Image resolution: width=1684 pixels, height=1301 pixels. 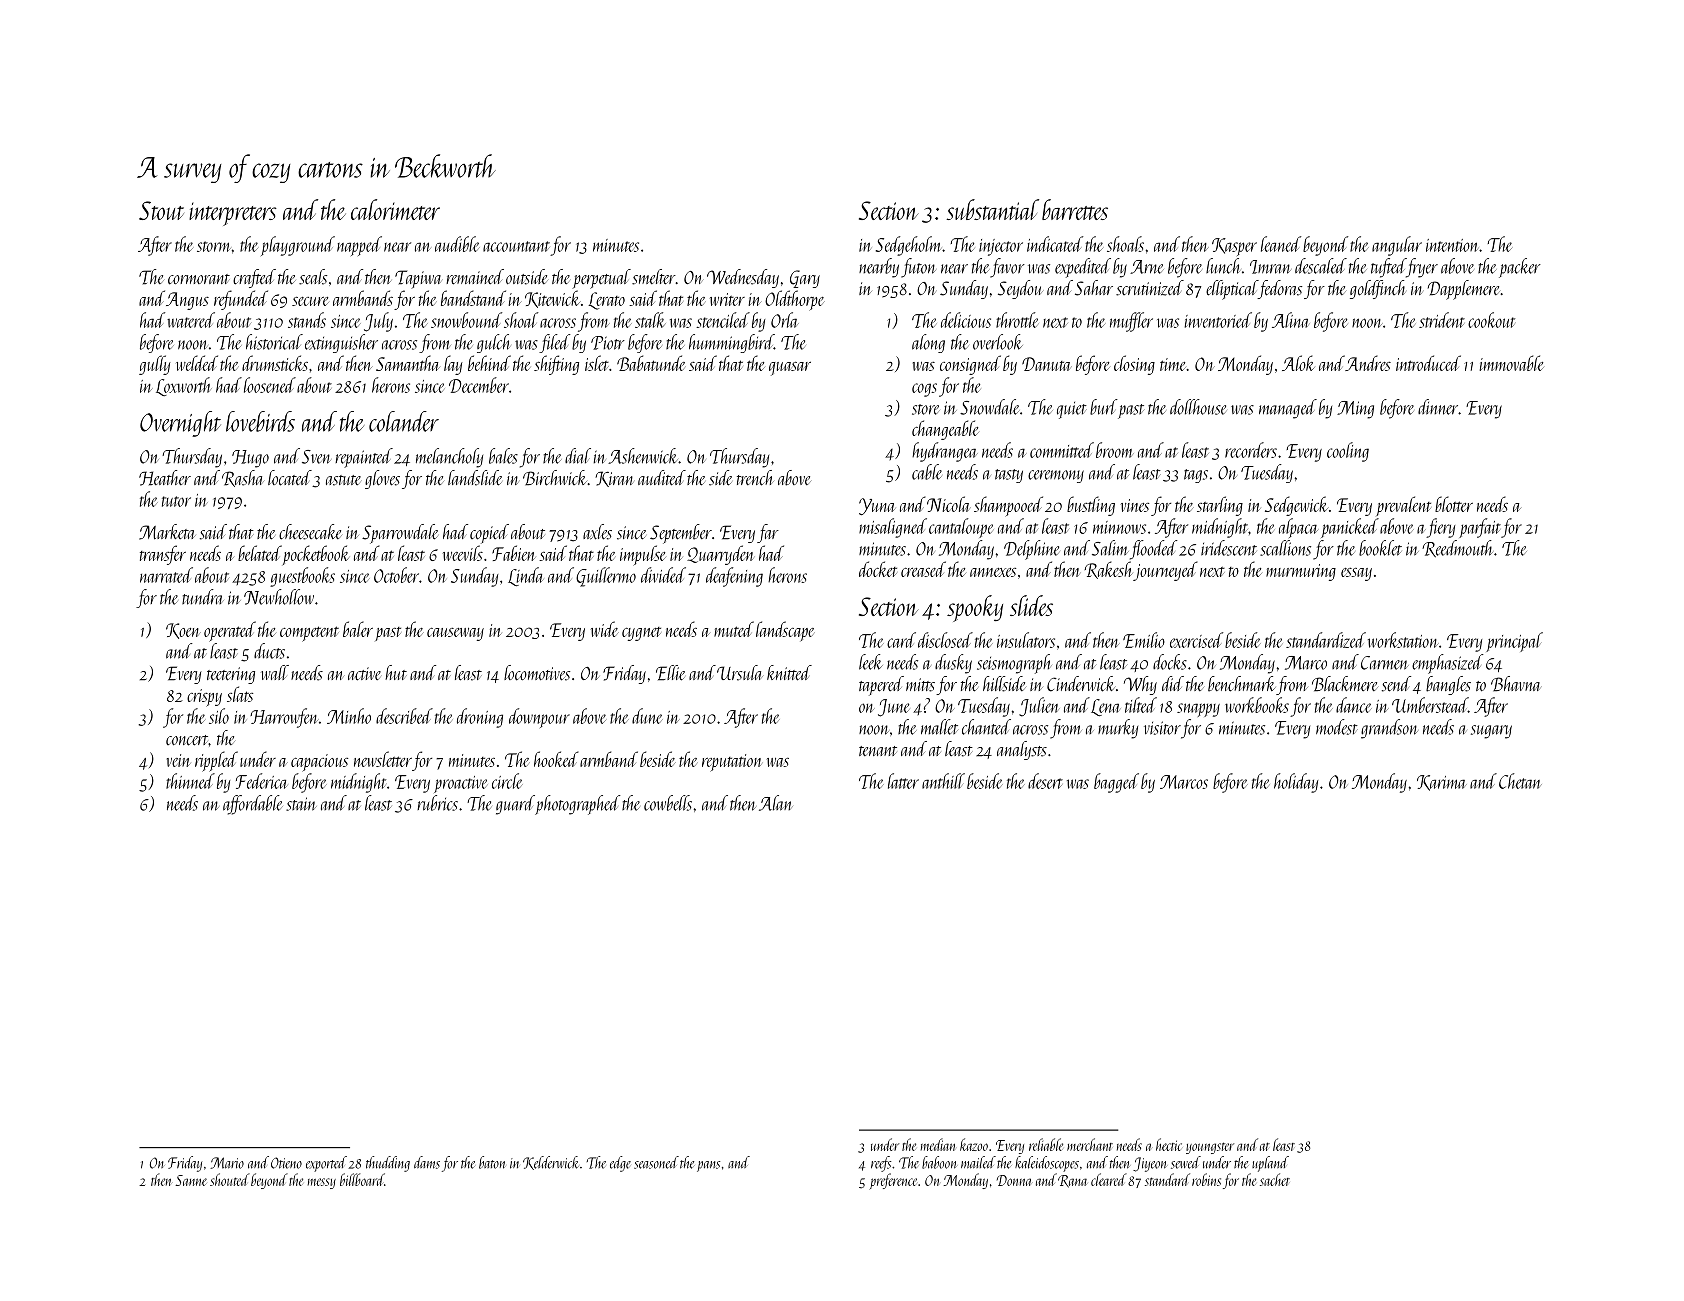 What do you see at coordinates (608, 343) in the document?
I see `Piotr` at bounding box center [608, 343].
